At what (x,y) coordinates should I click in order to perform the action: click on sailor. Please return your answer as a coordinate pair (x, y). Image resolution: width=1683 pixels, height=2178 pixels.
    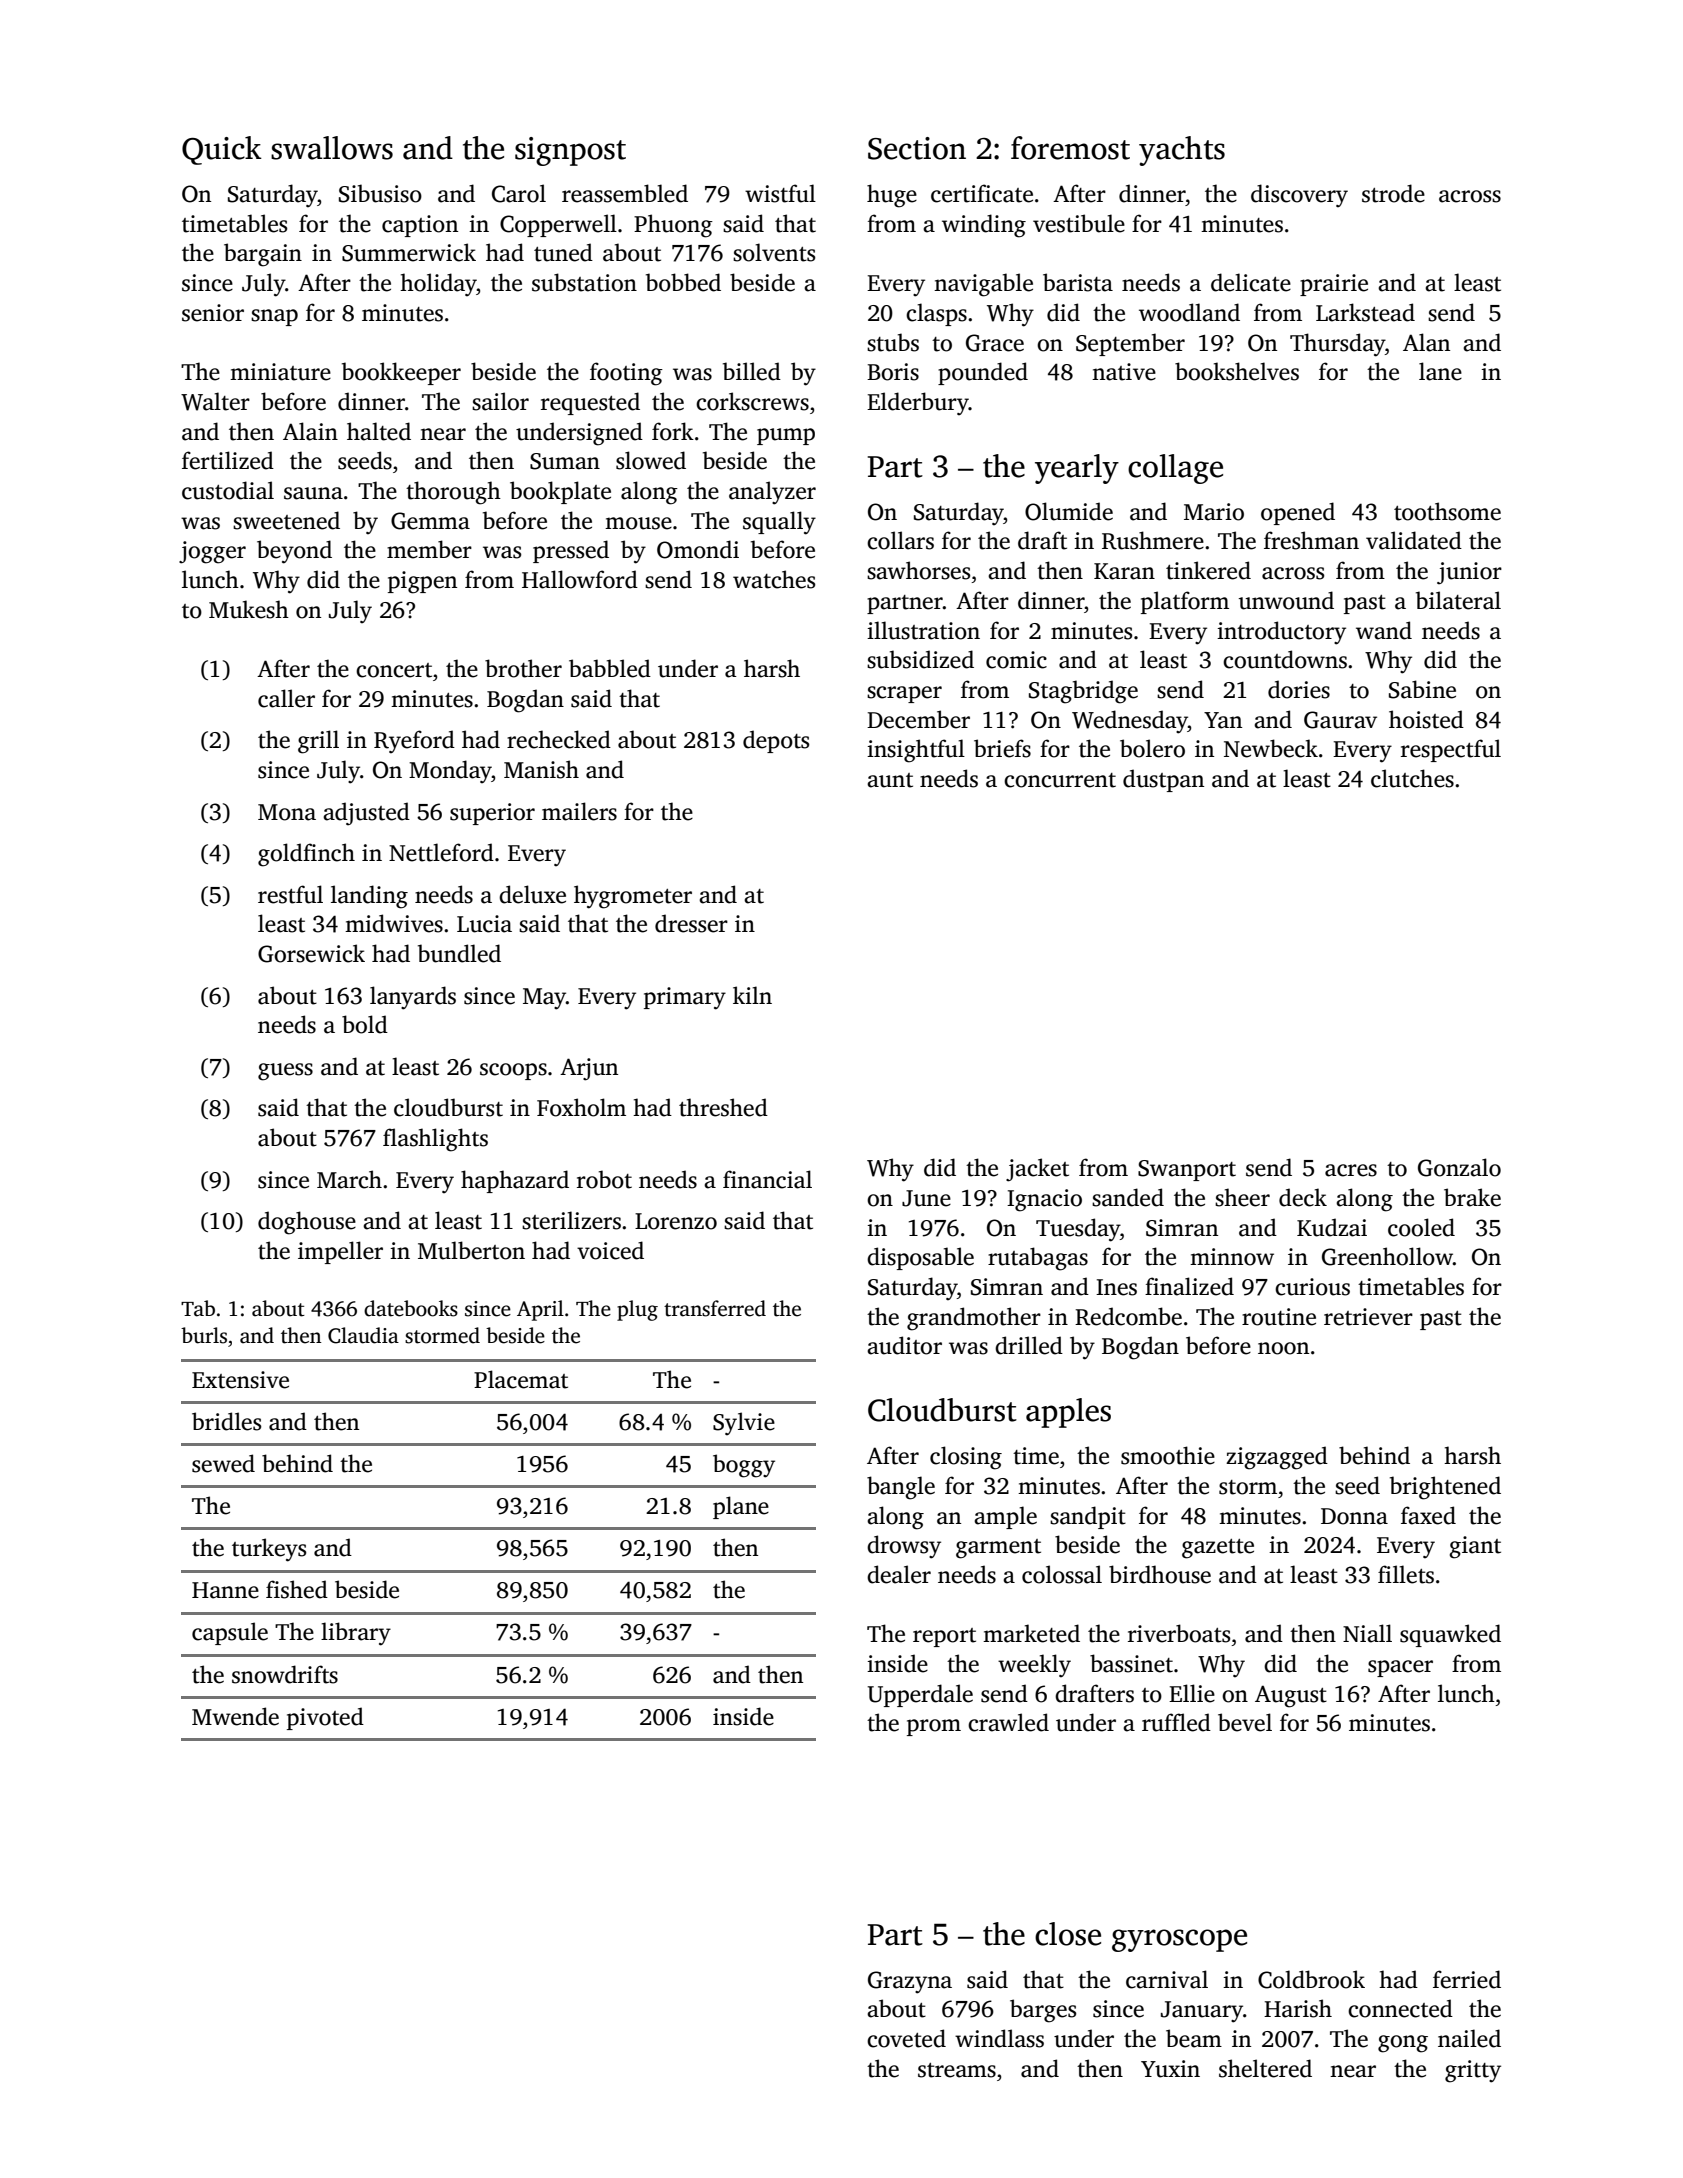
    Looking at the image, I should click on (500, 401).
